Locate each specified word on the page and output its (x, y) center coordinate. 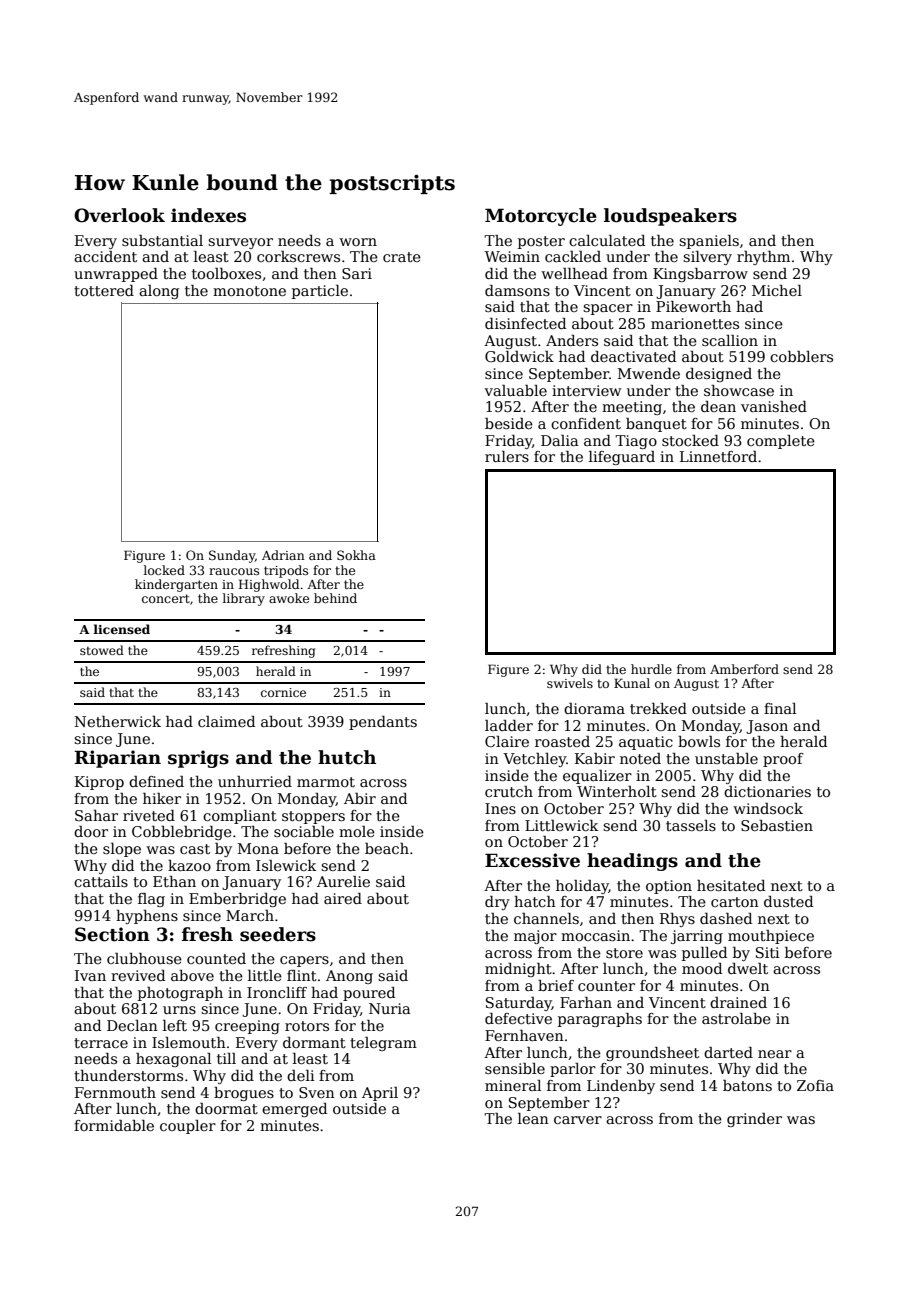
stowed (102, 650)
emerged (294, 1110)
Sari (357, 273)
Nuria (390, 1008)
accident (105, 256)
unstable (726, 758)
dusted (788, 901)
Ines (500, 808)
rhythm (763, 258)
